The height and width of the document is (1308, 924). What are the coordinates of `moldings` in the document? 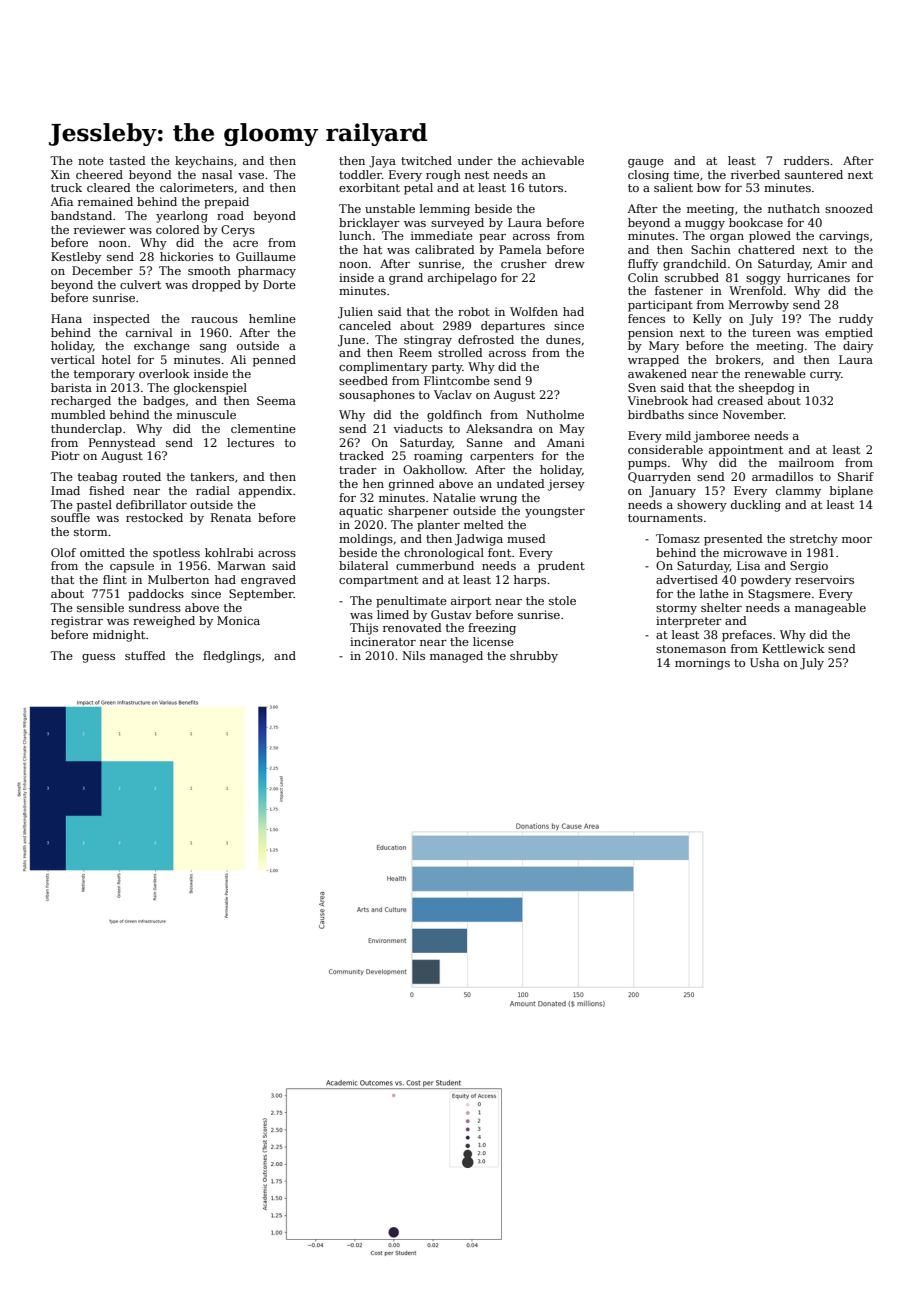 It's located at (366, 540).
